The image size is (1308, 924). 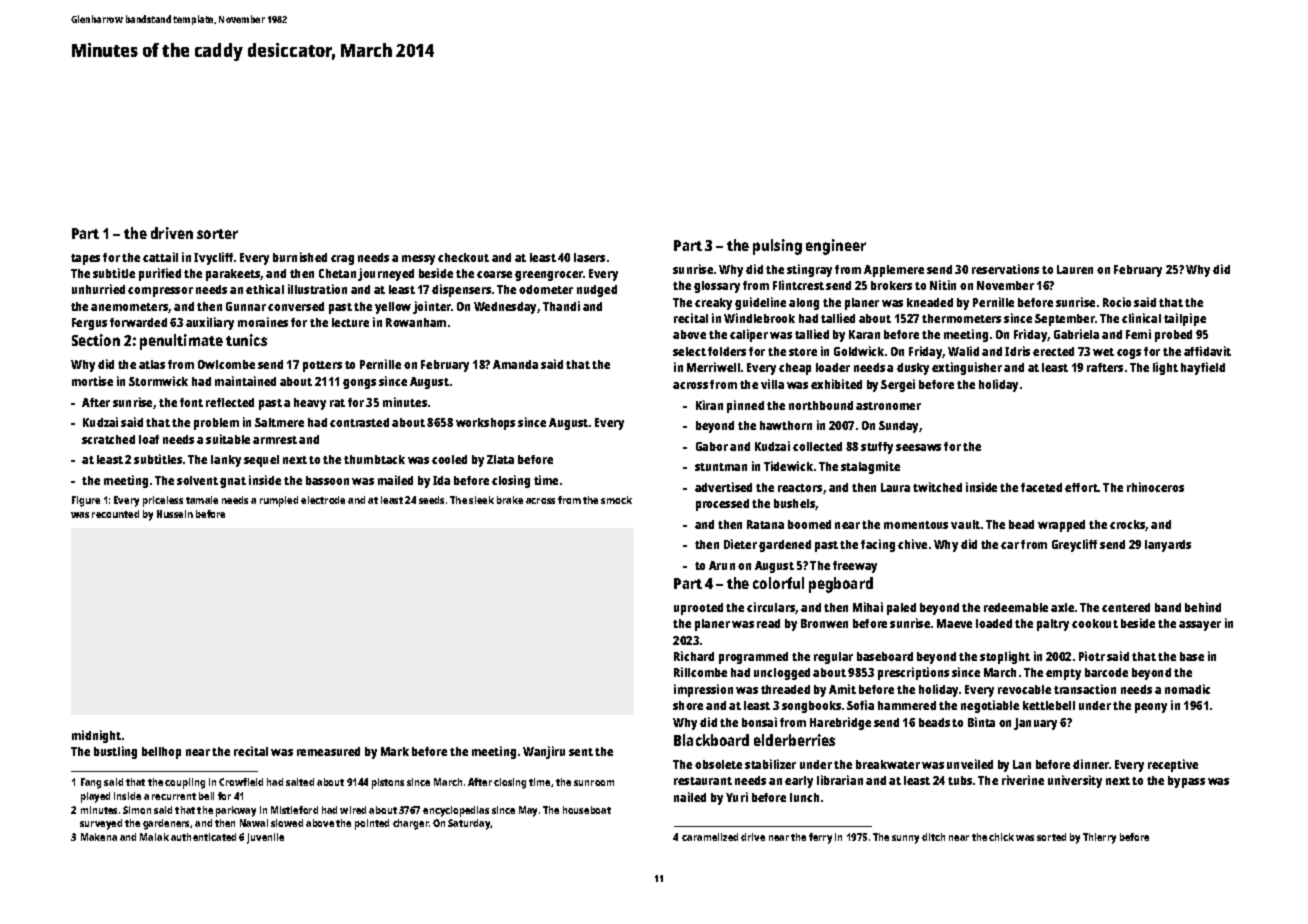 What do you see at coordinates (197, 480) in the image?
I see `solvent` at bounding box center [197, 480].
